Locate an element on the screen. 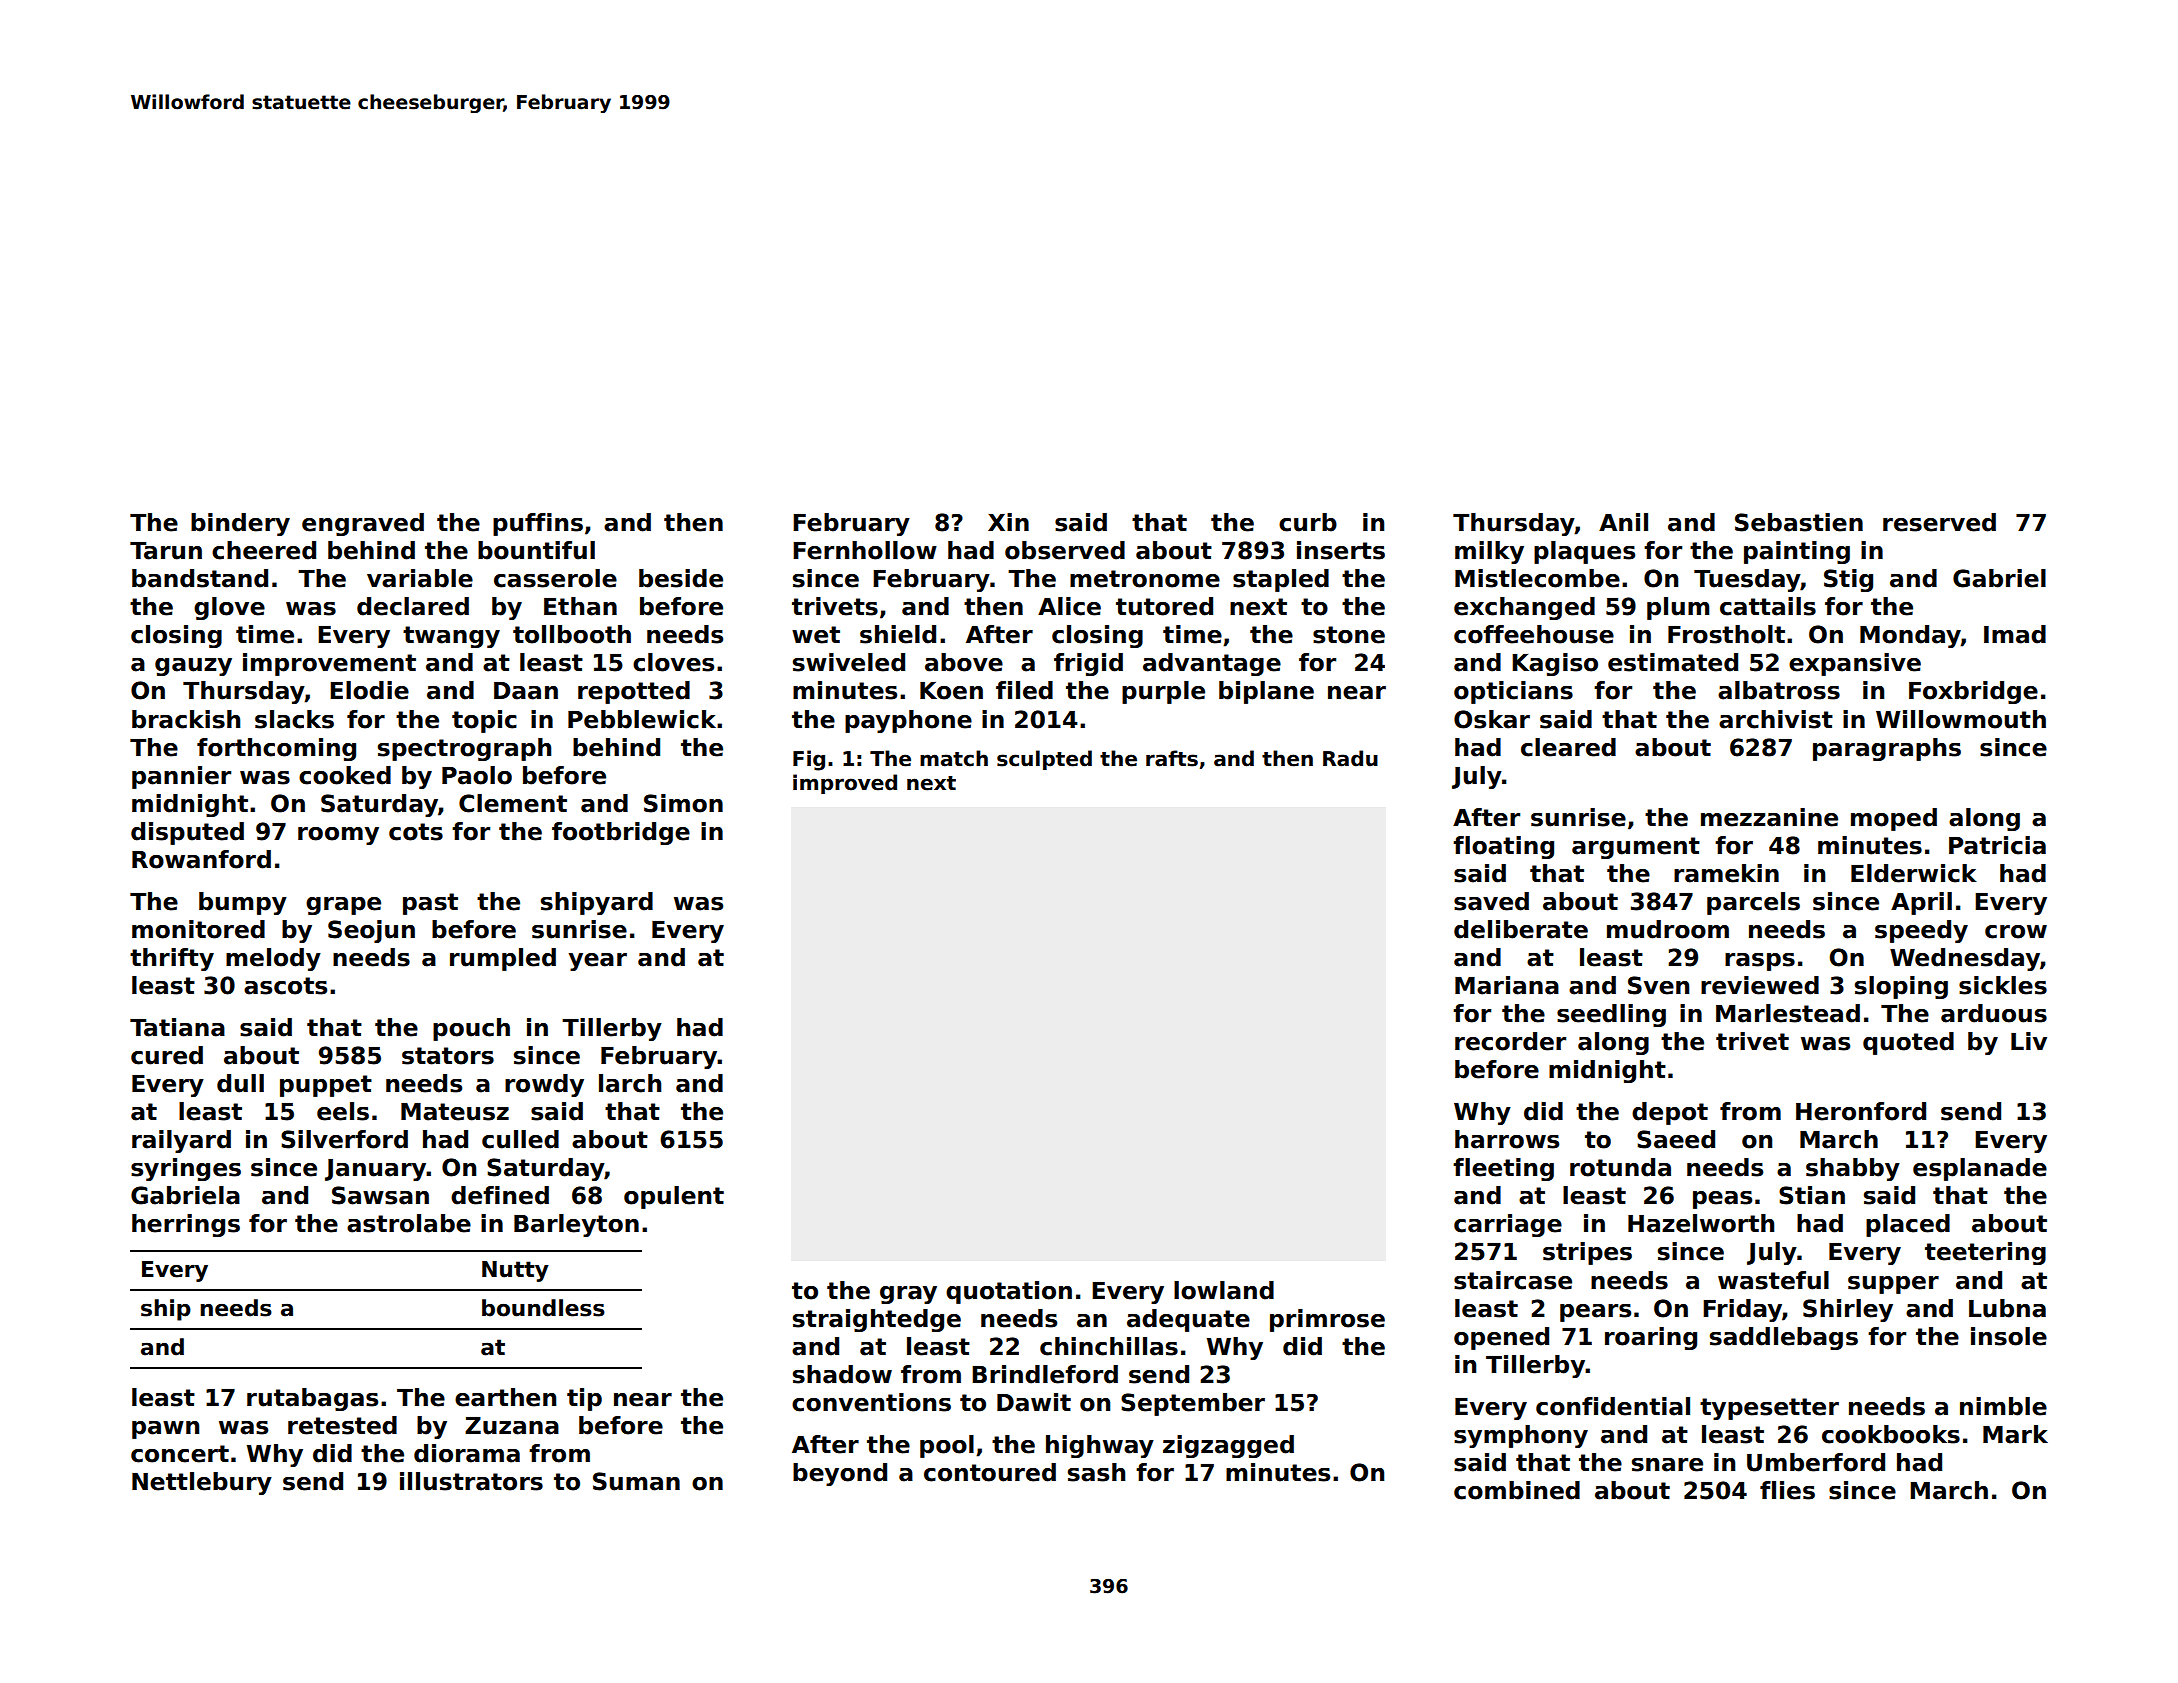 The image size is (2178, 1683). plum is located at coordinates (1678, 608).
